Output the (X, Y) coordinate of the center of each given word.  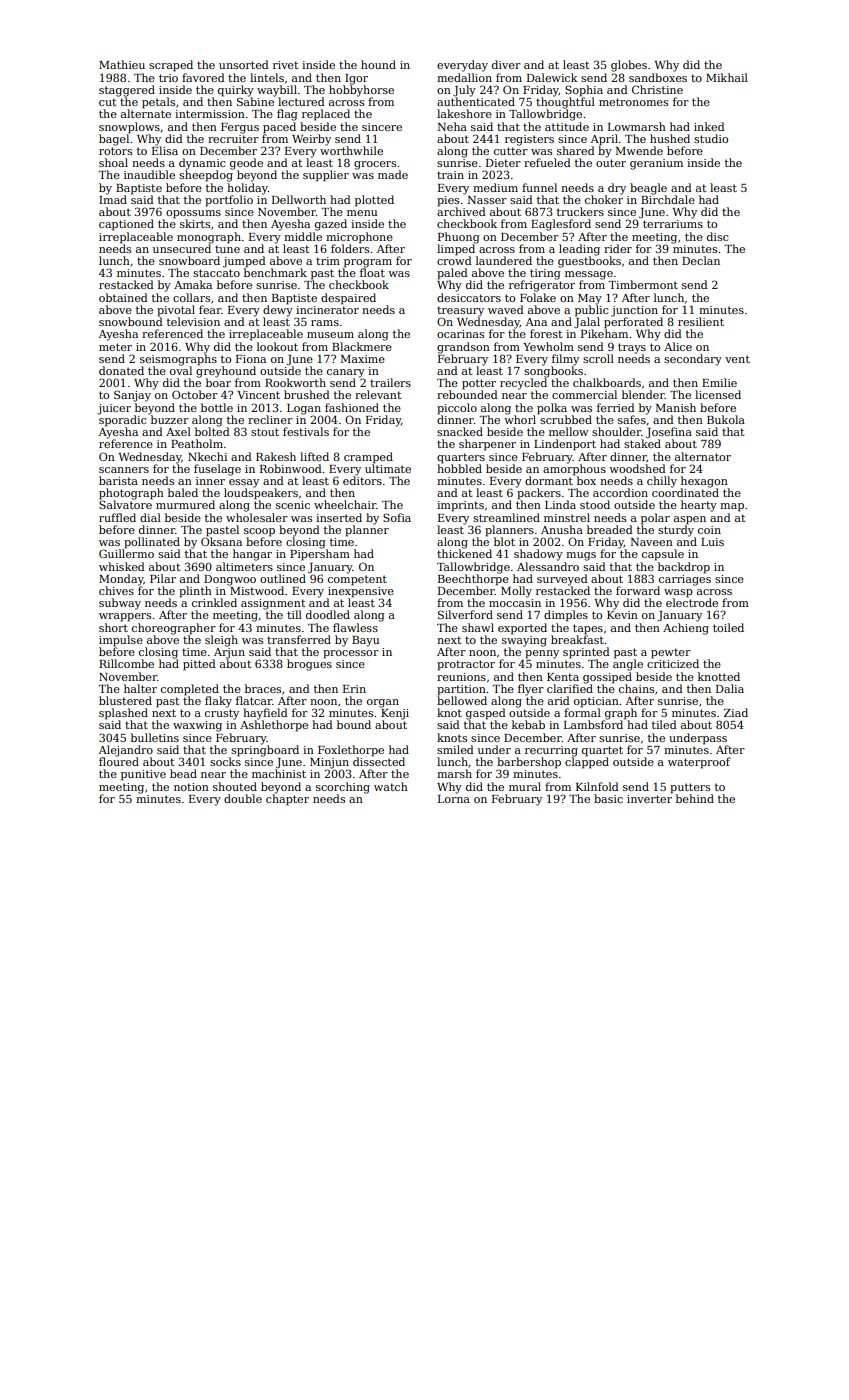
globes (629, 66)
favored (203, 77)
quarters (461, 458)
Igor (356, 79)
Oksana (221, 541)
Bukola (726, 419)
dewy (278, 311)
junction (634, 311)
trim (328, 261)
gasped (486, 714)
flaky (218, 702)
